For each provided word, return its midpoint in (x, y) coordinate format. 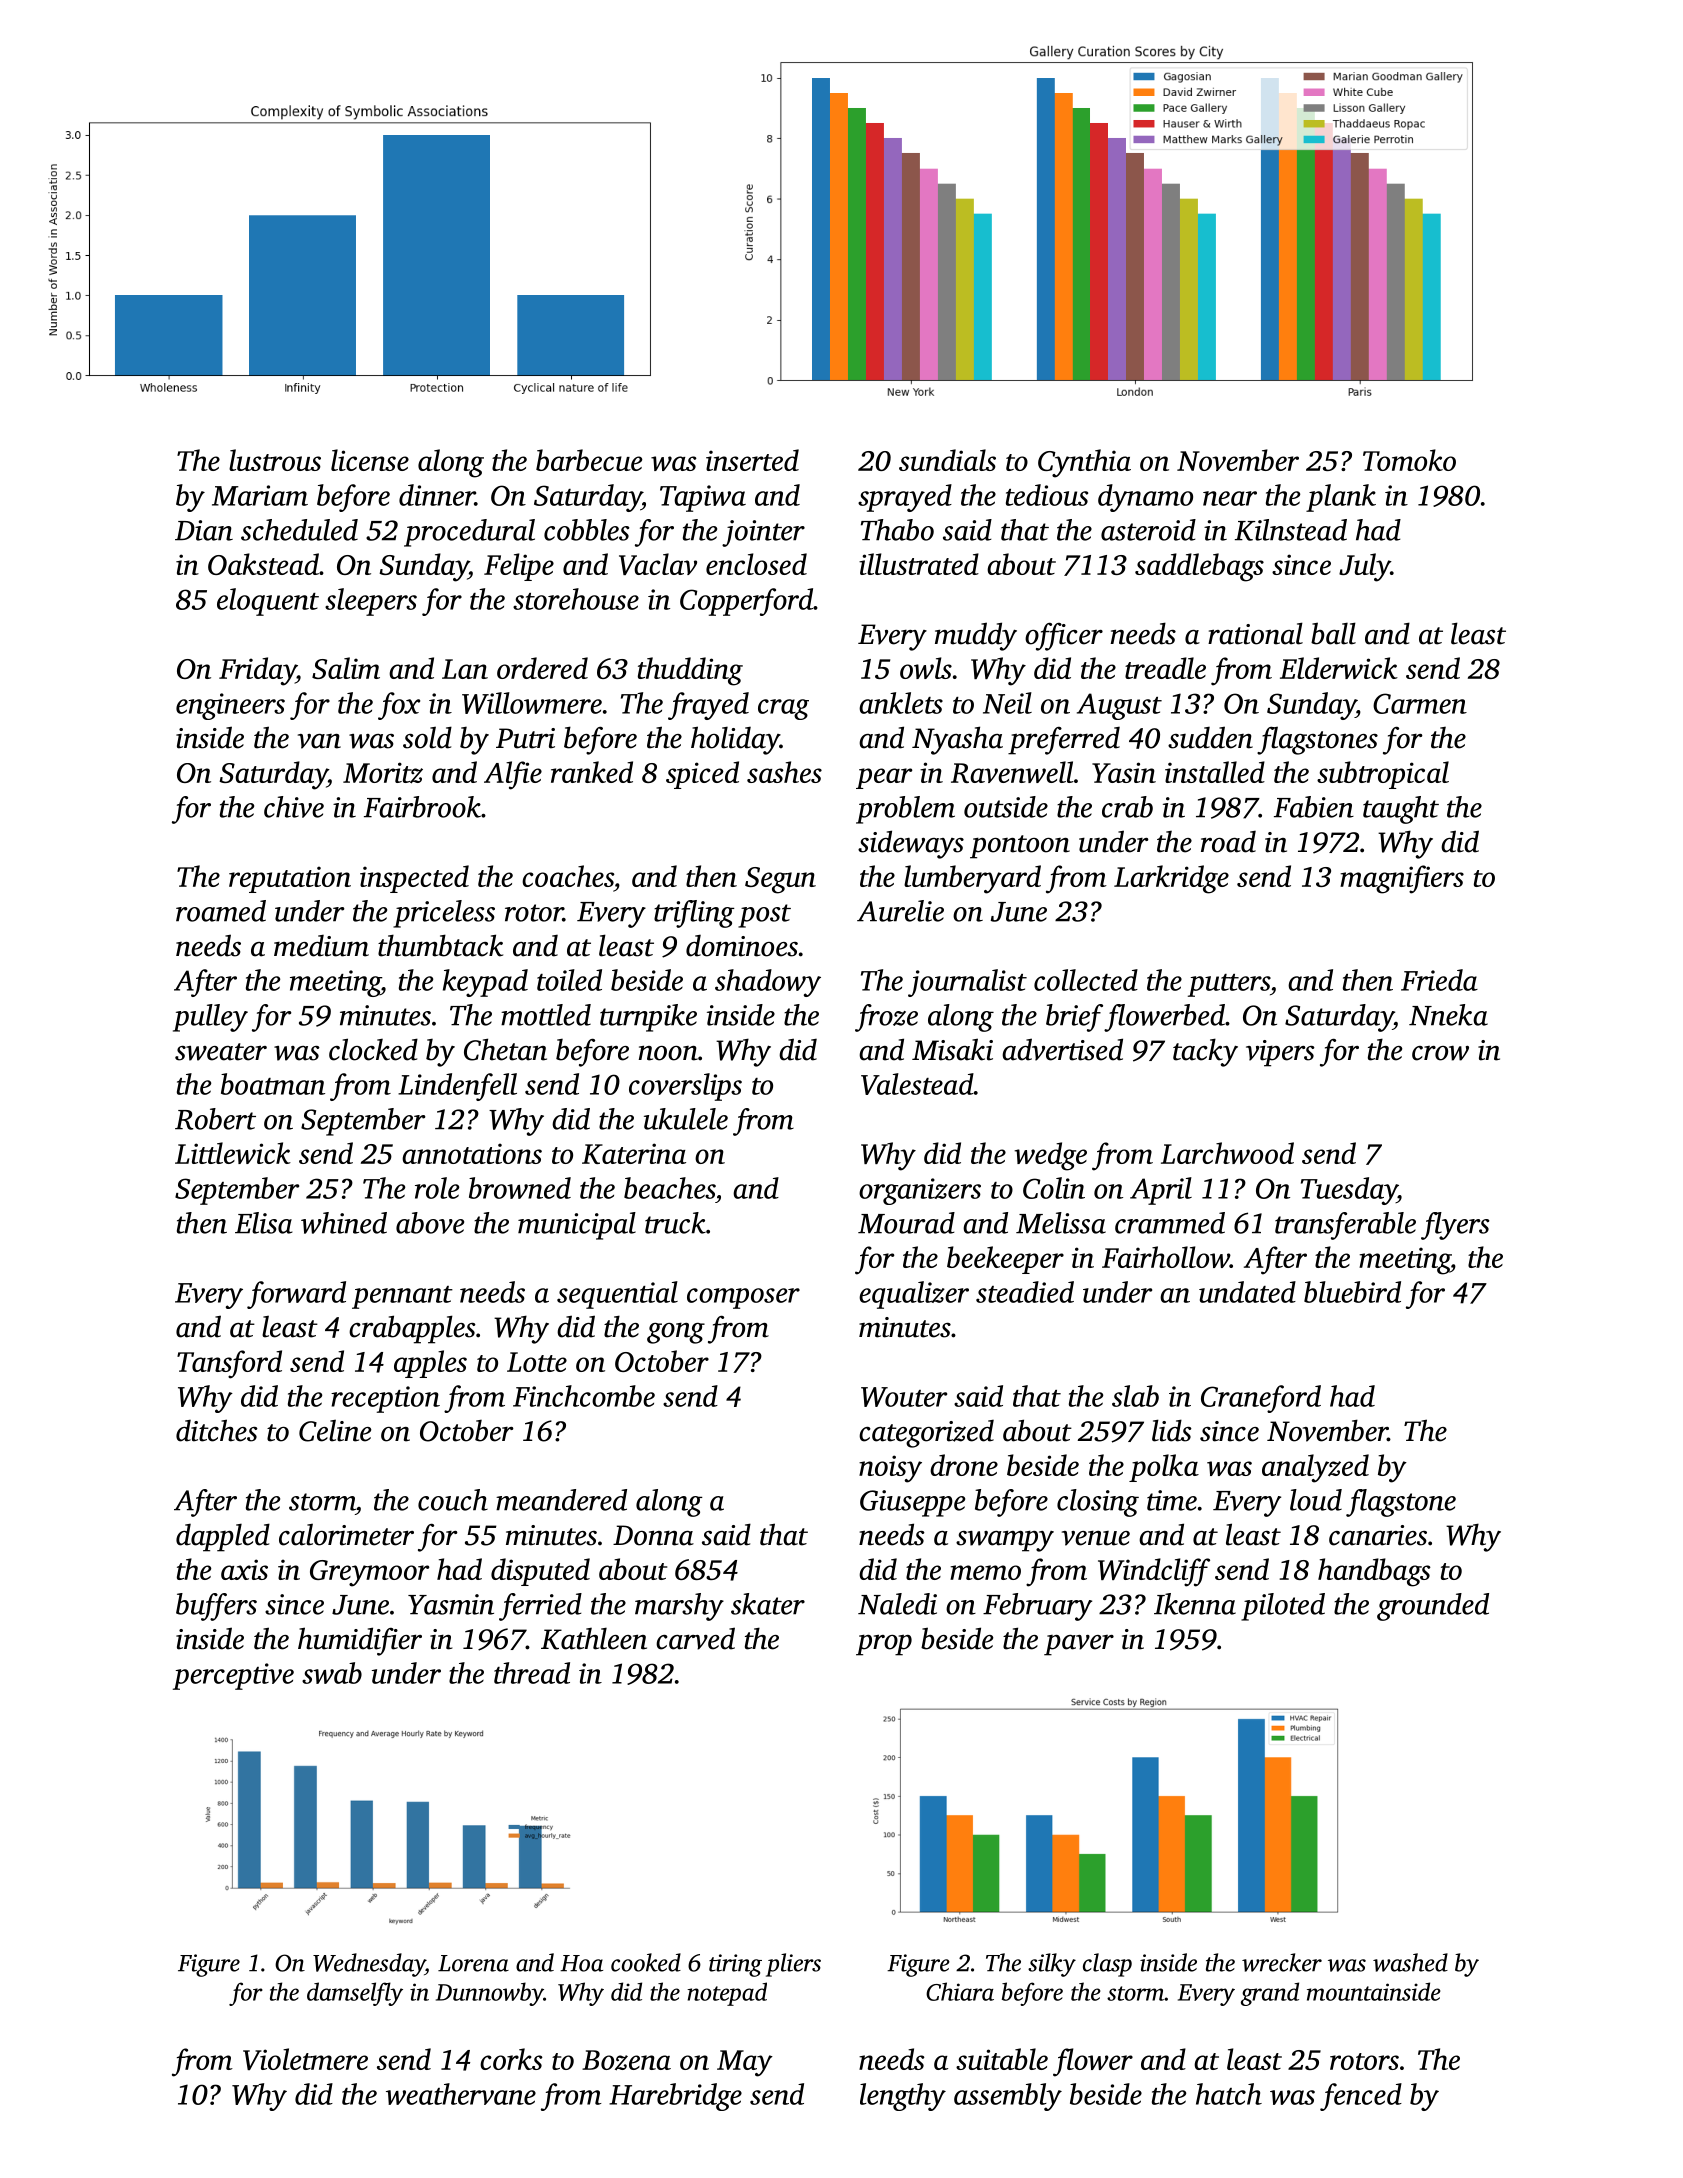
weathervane (461, 2094)
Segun (780, 880)
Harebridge (675, 2097)
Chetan (505, 1049)
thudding (690, 671)
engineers (230, 706)
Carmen (1420, 703)
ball (1333, 633)
